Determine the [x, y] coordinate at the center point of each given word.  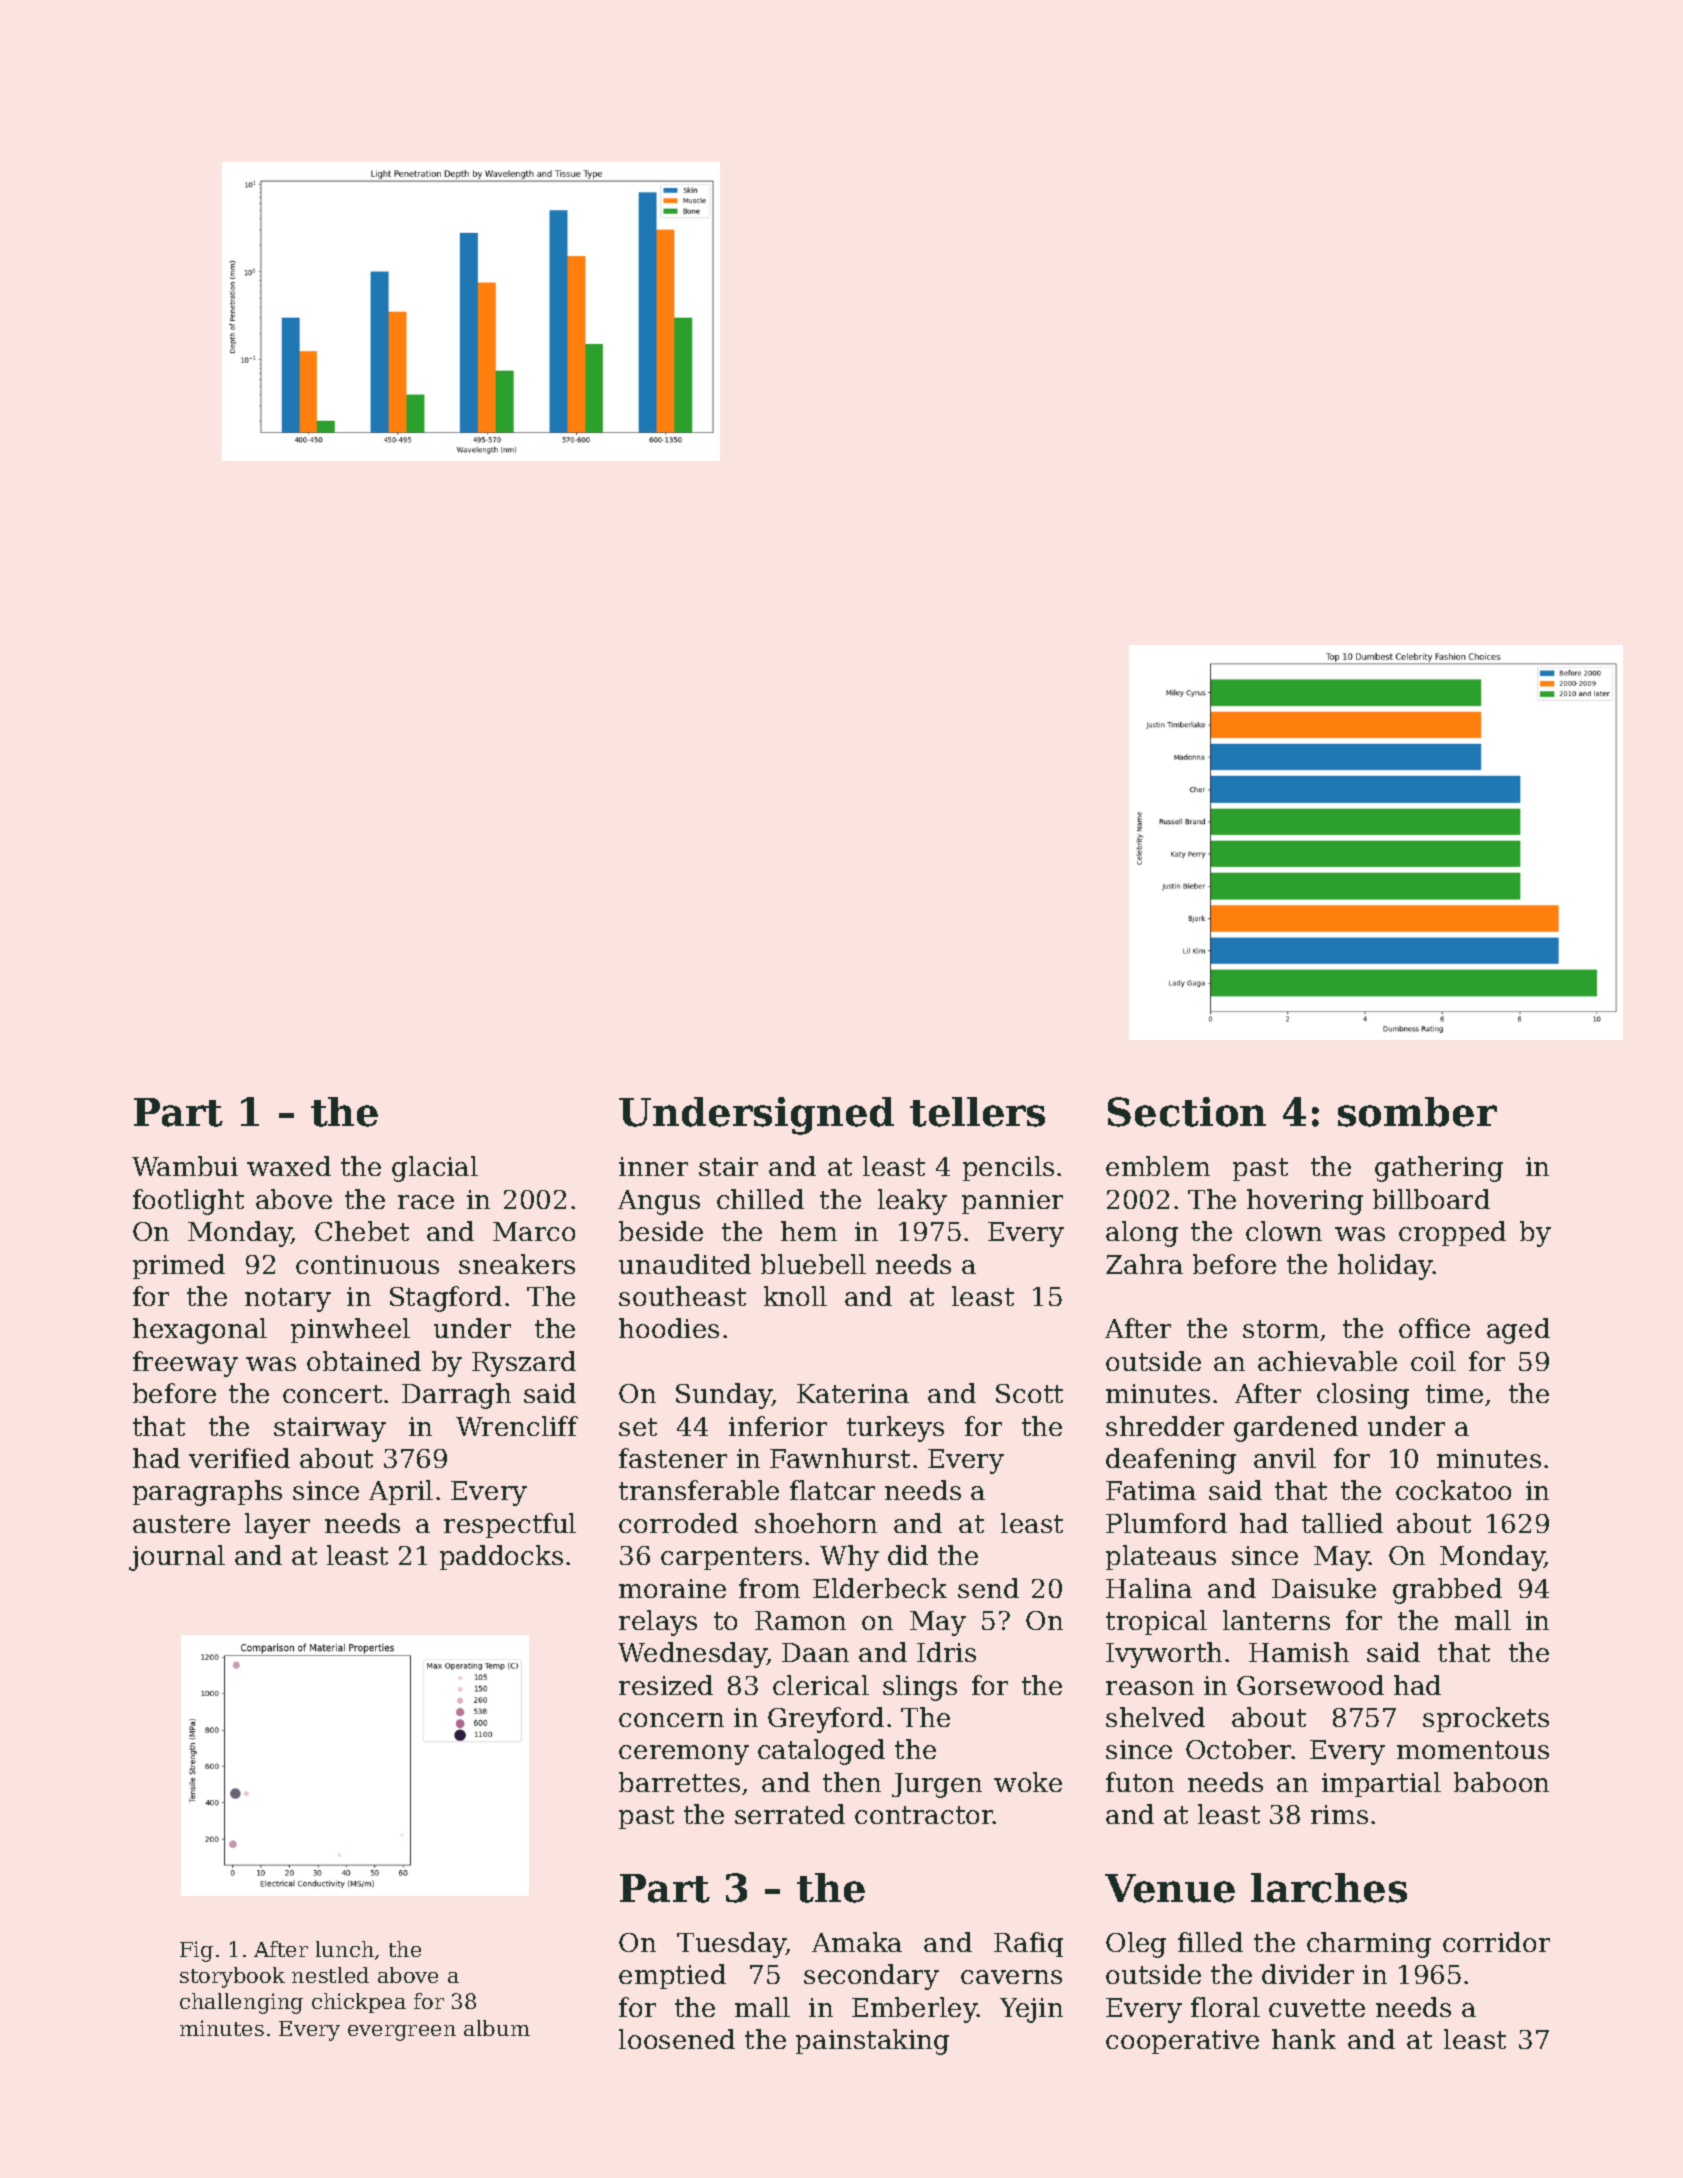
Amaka [857, 1942]
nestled [330, 1975]
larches [1329, 1888]
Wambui [185, 1166]
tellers [977, 1112]
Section [1187, 1112]
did [908, 1555]
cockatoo [1453, 1490]
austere [181, 1524]
